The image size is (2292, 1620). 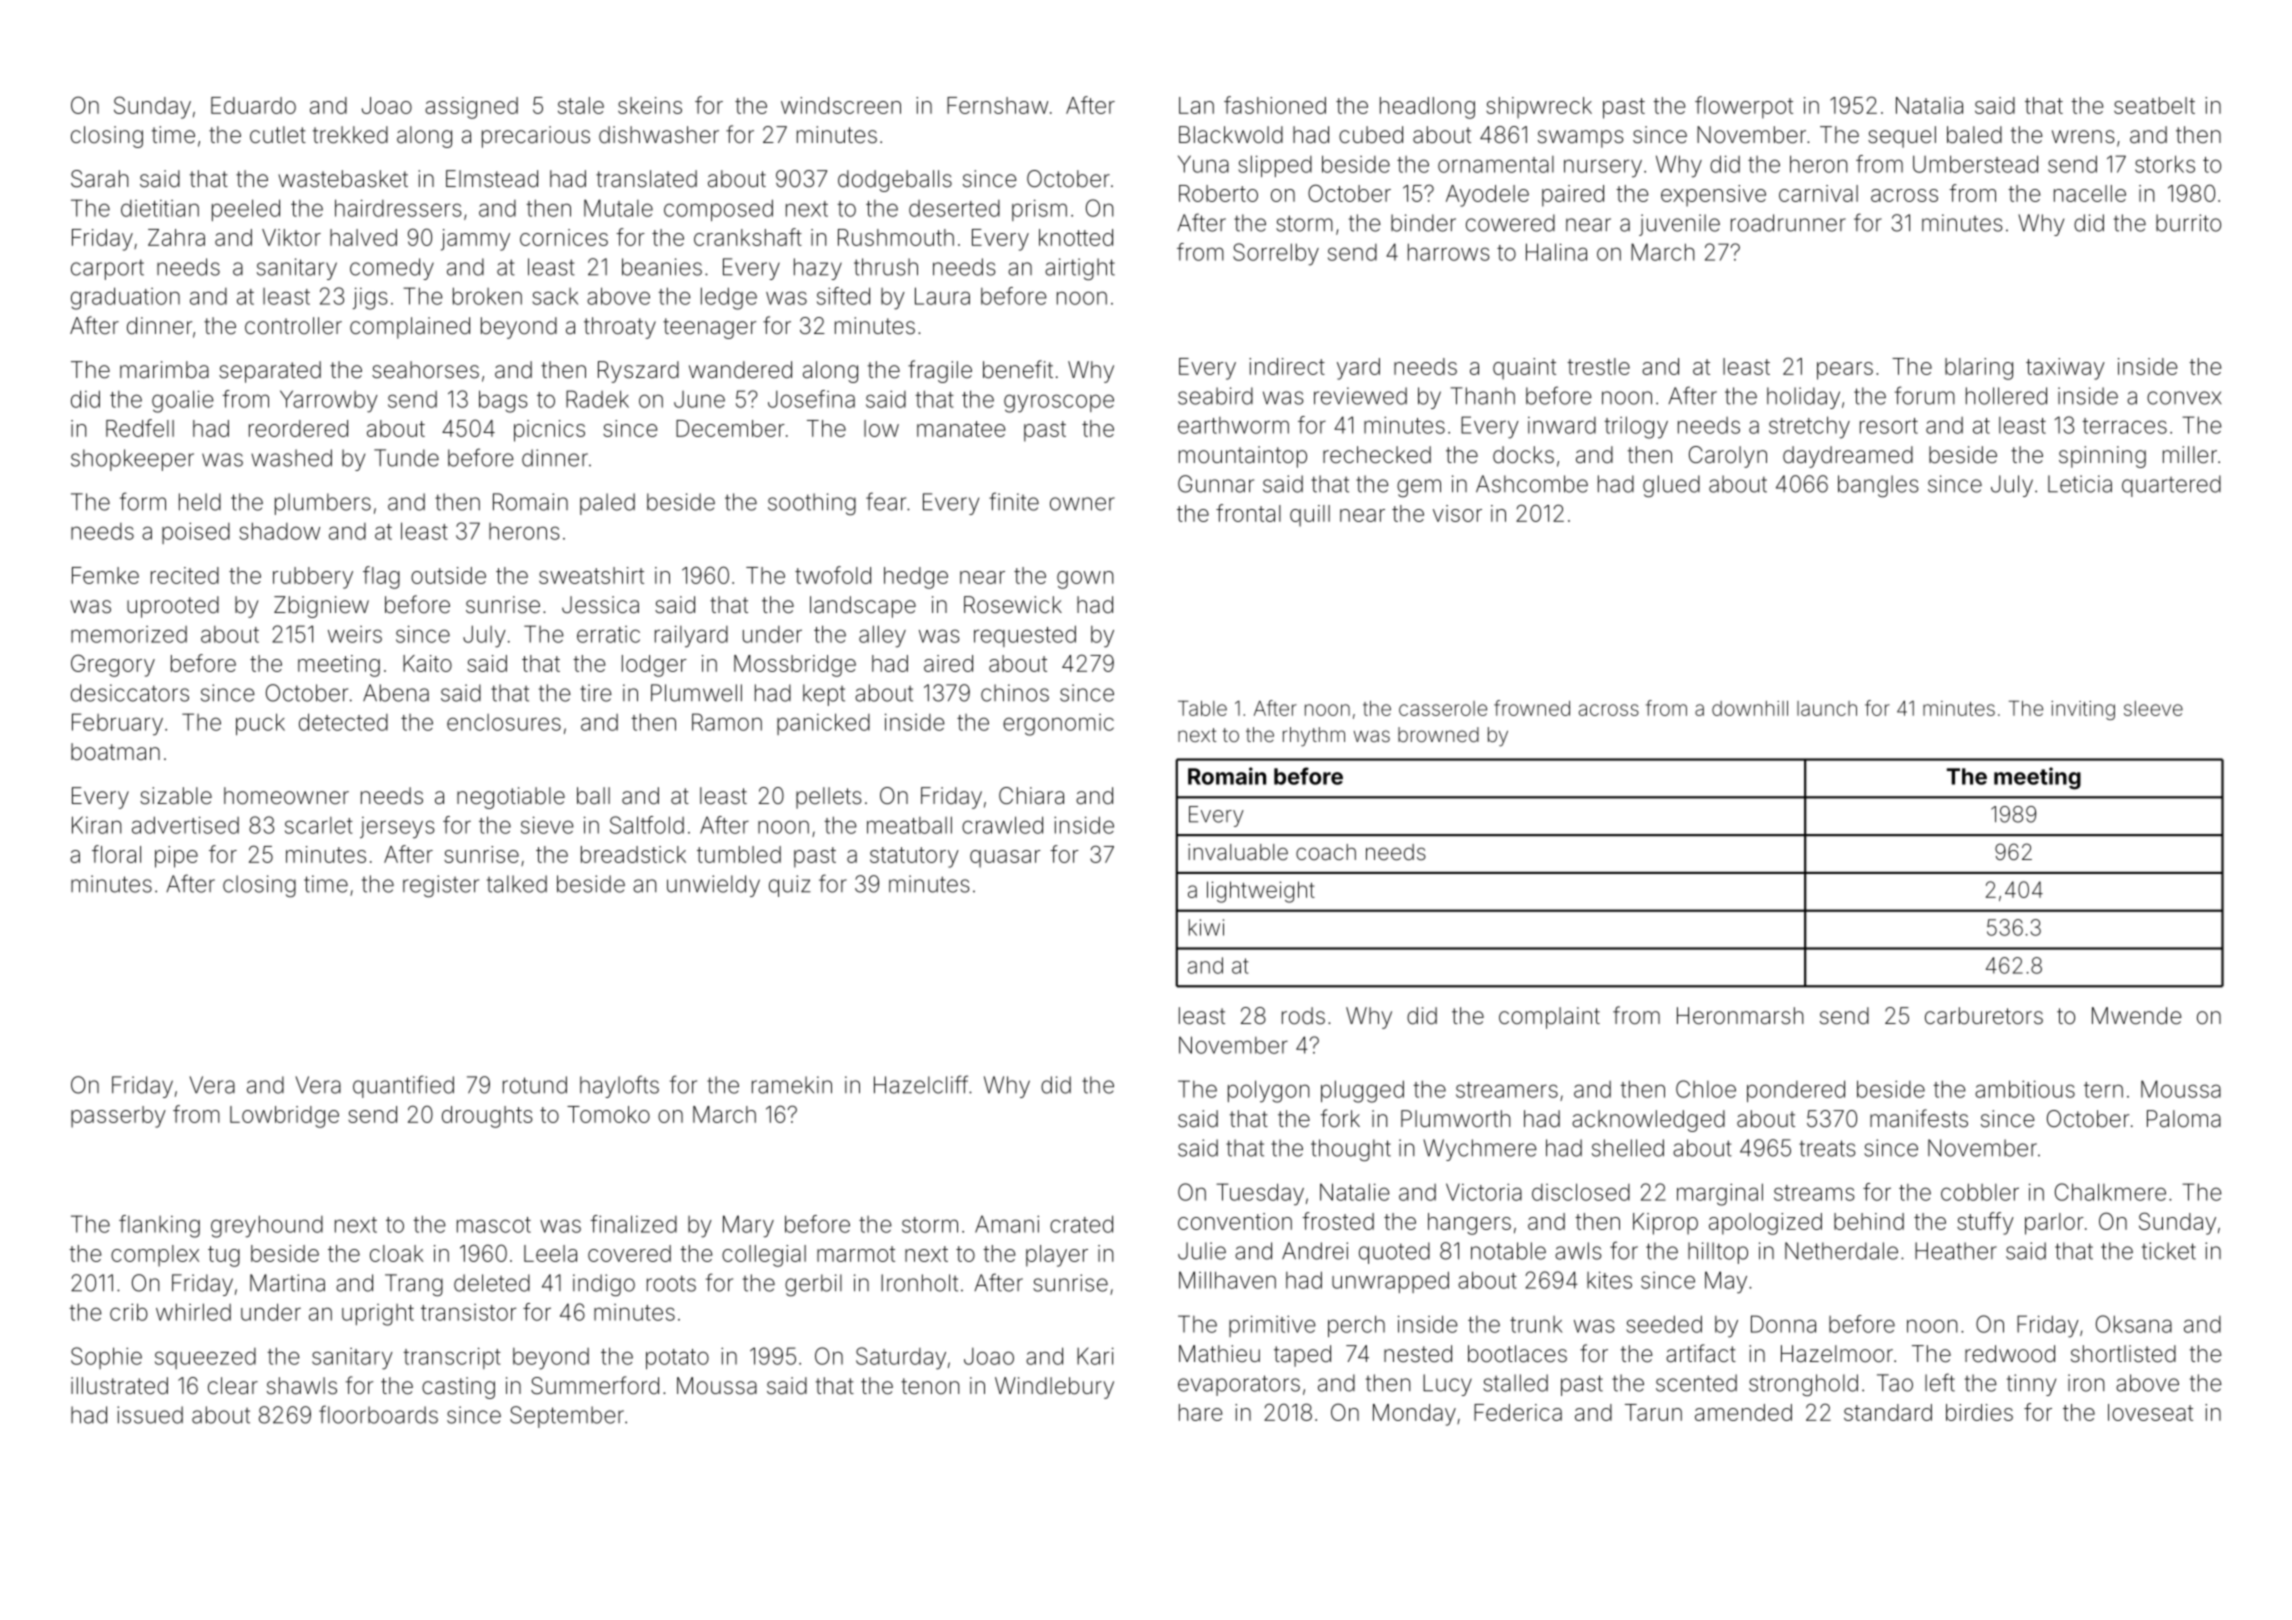 What do you see at coordinates (1827, 708) in the screenshot?
I see `launch` at bounding box center [1827, 708].
